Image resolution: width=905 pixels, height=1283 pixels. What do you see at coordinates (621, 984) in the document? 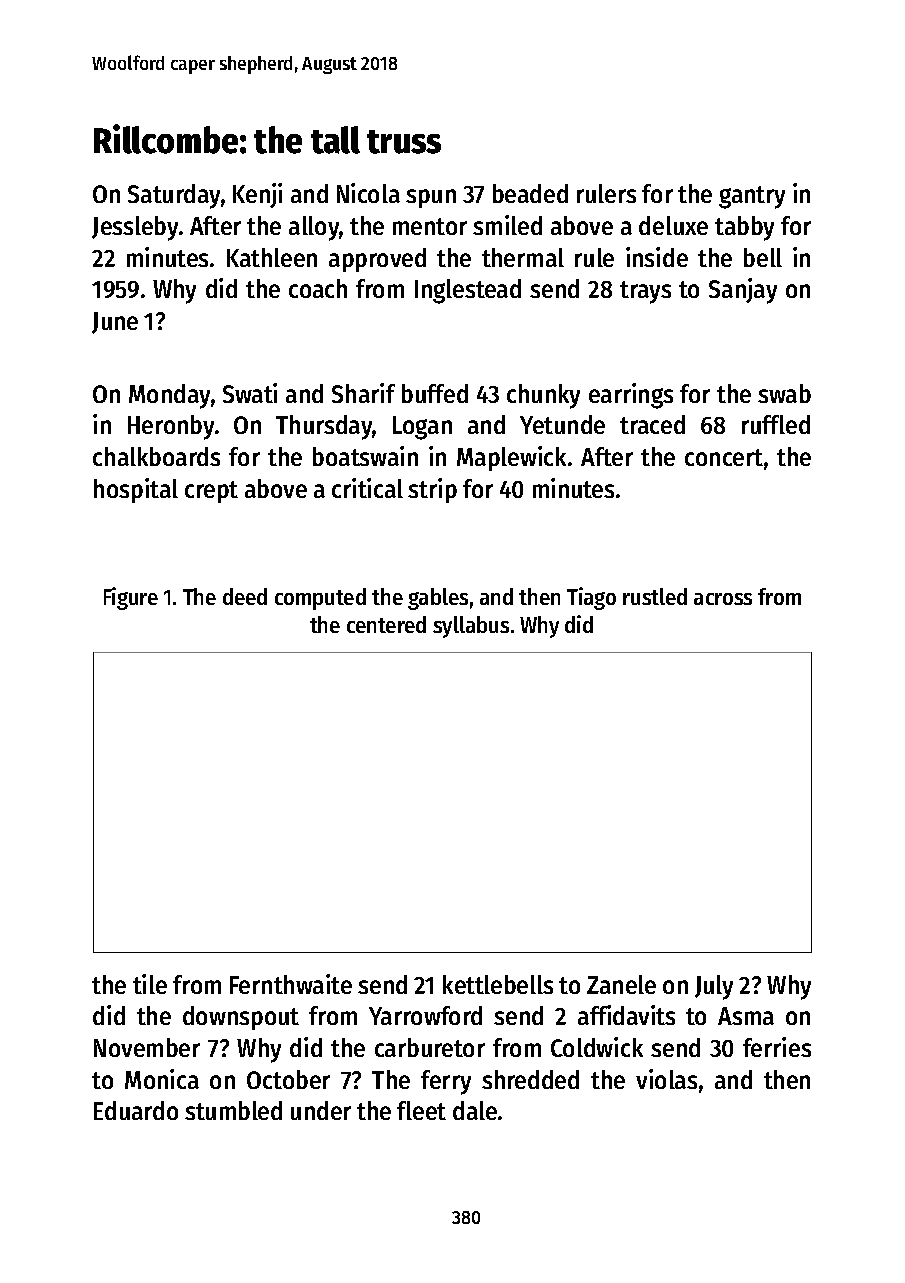
I see `Zanele` at bounding box center [621, 984].
